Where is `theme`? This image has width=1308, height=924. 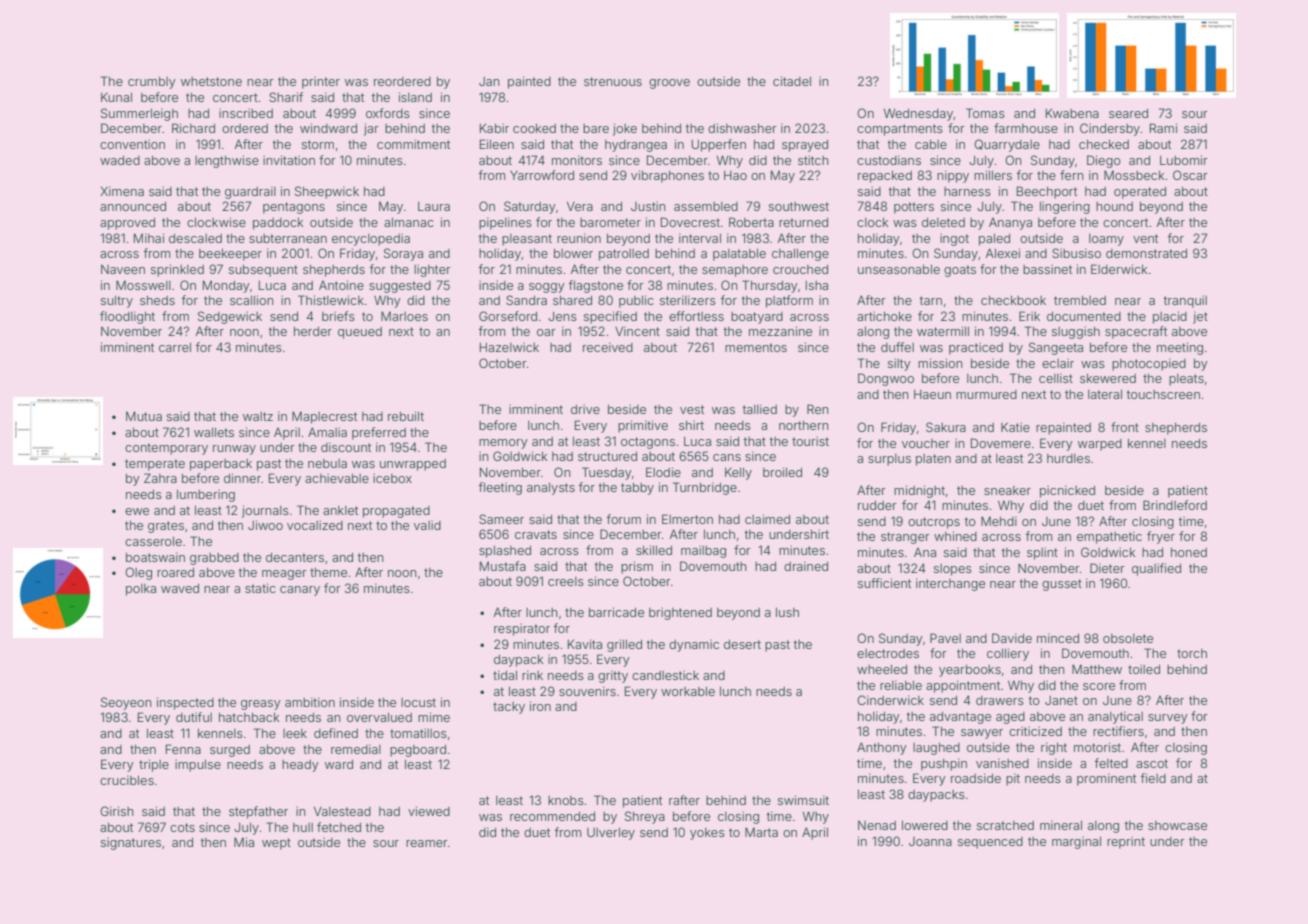 theme is located at coordinates (328, 572).
